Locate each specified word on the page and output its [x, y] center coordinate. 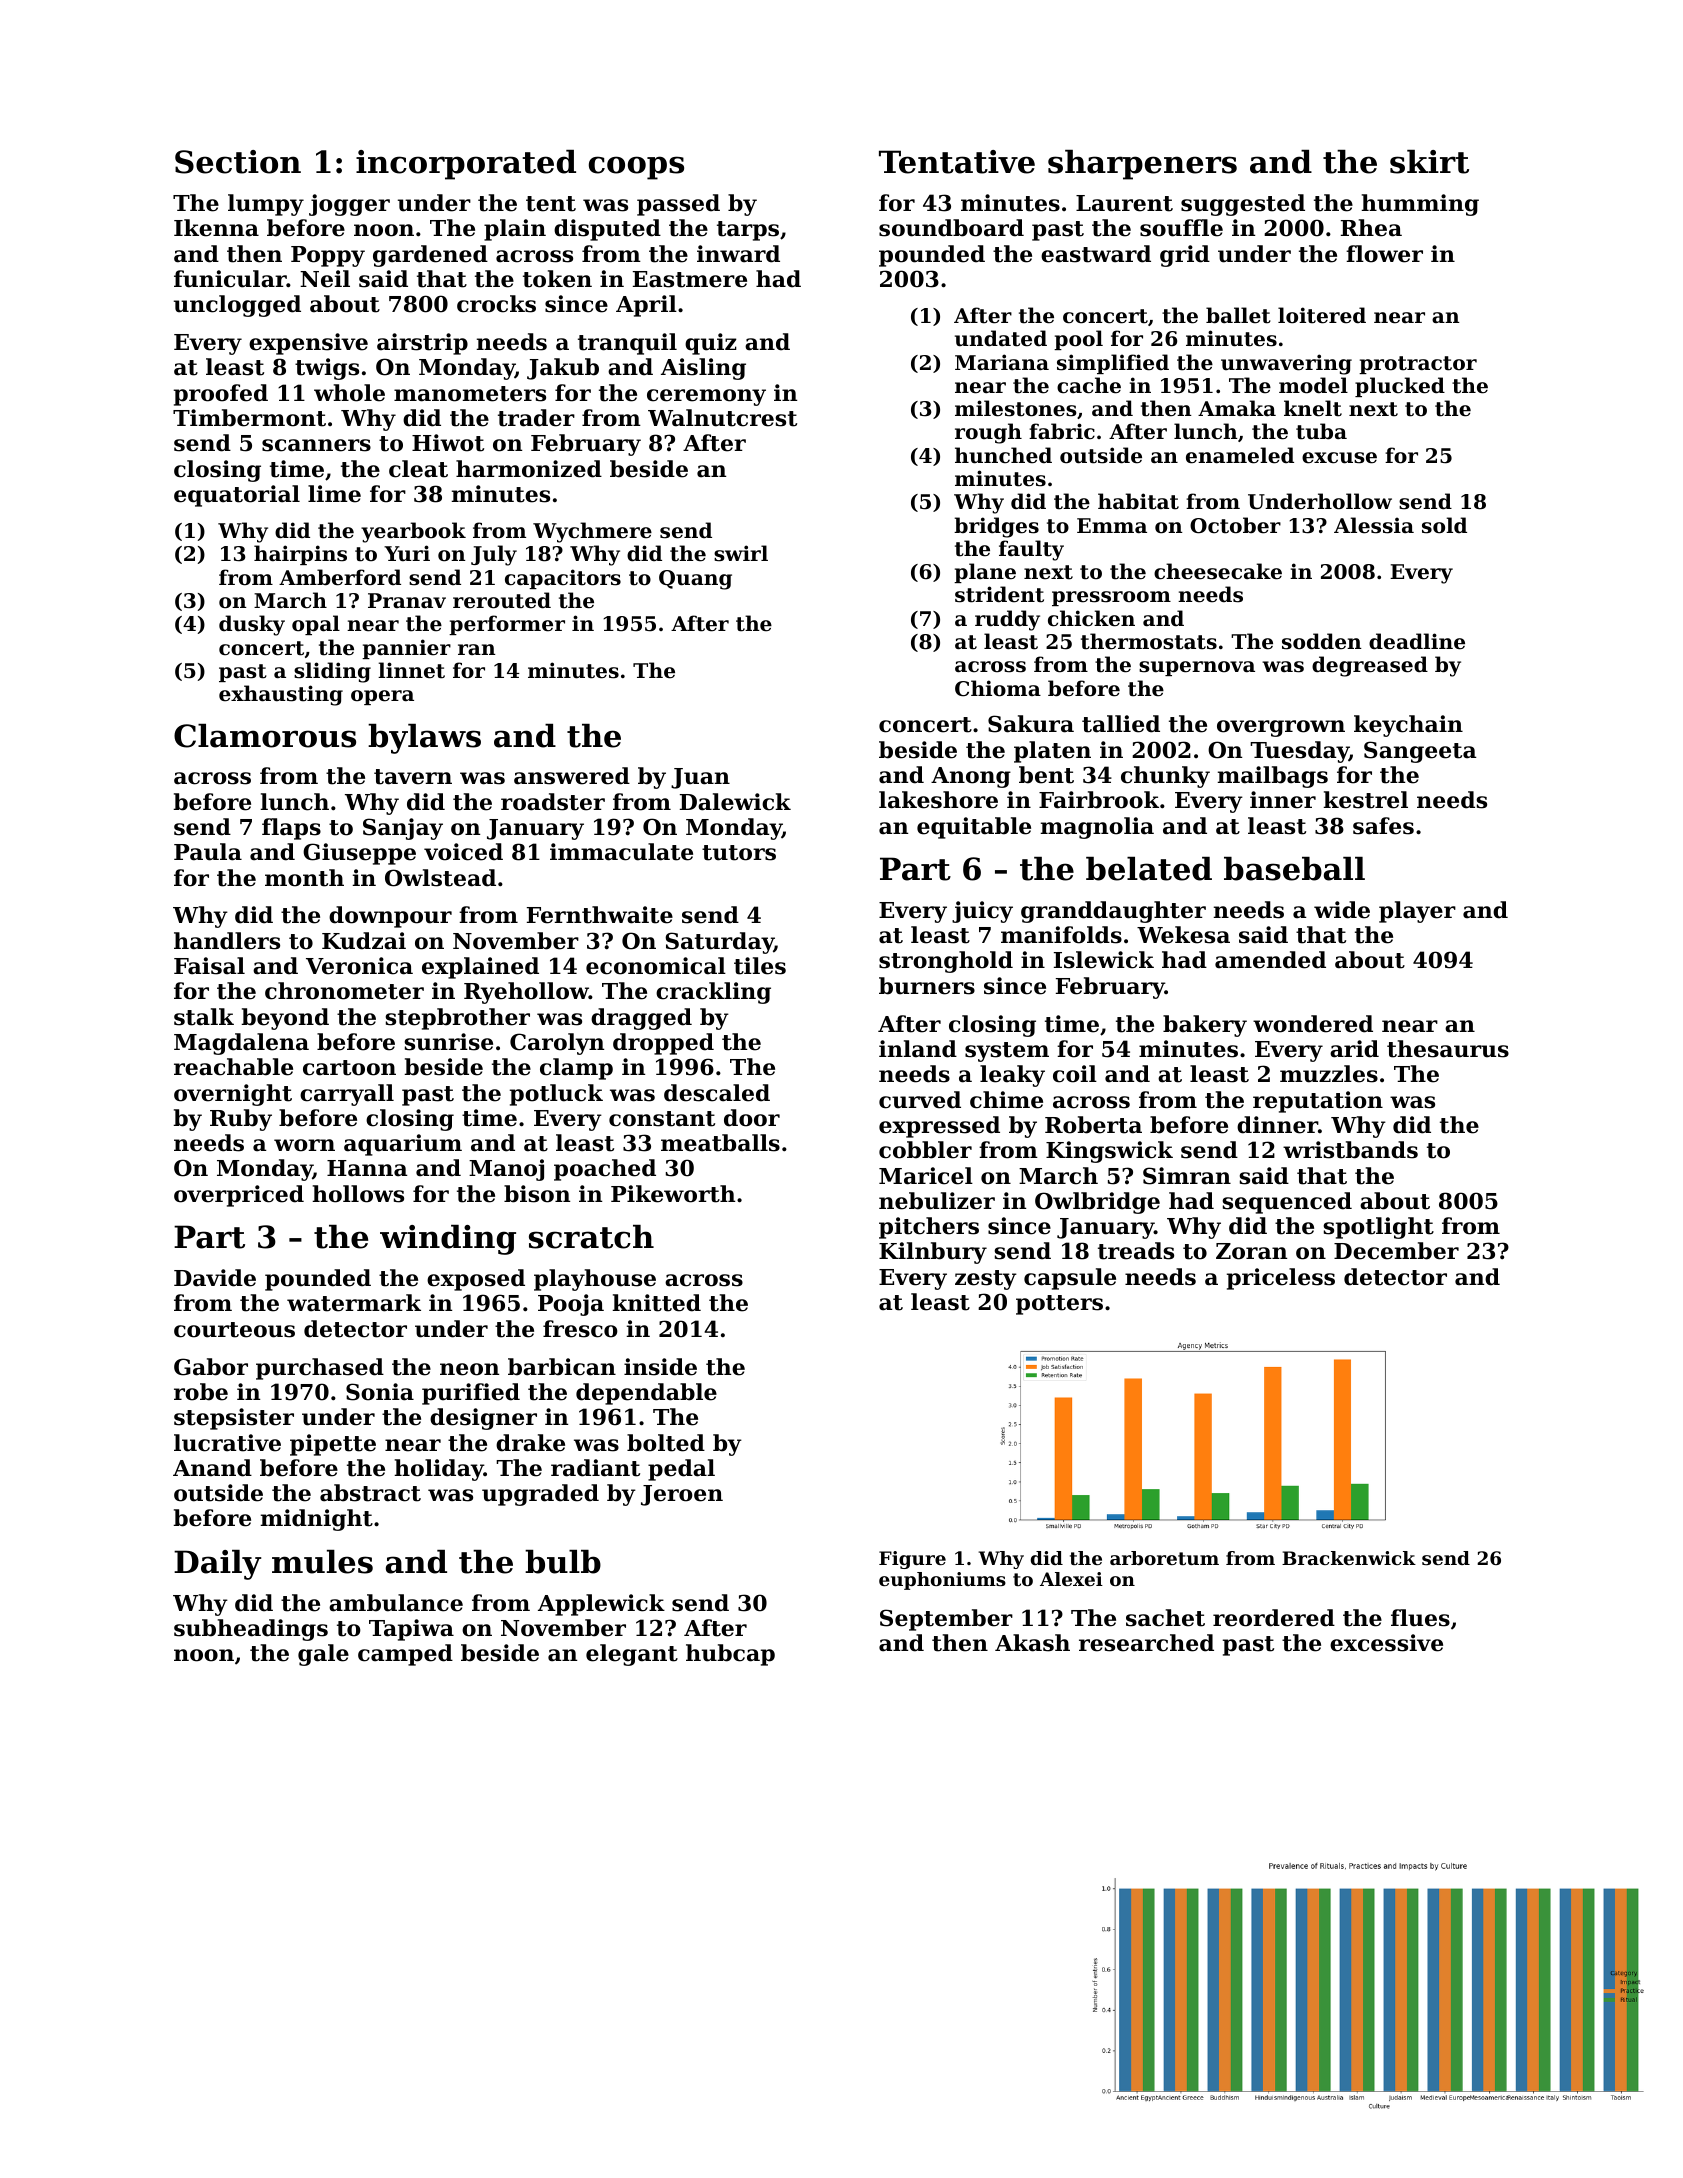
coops [636, 168]
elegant [632, 1655]
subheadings [251, 1630]
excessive [1386, 1643]
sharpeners [1142, 165]
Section [238, 162]
